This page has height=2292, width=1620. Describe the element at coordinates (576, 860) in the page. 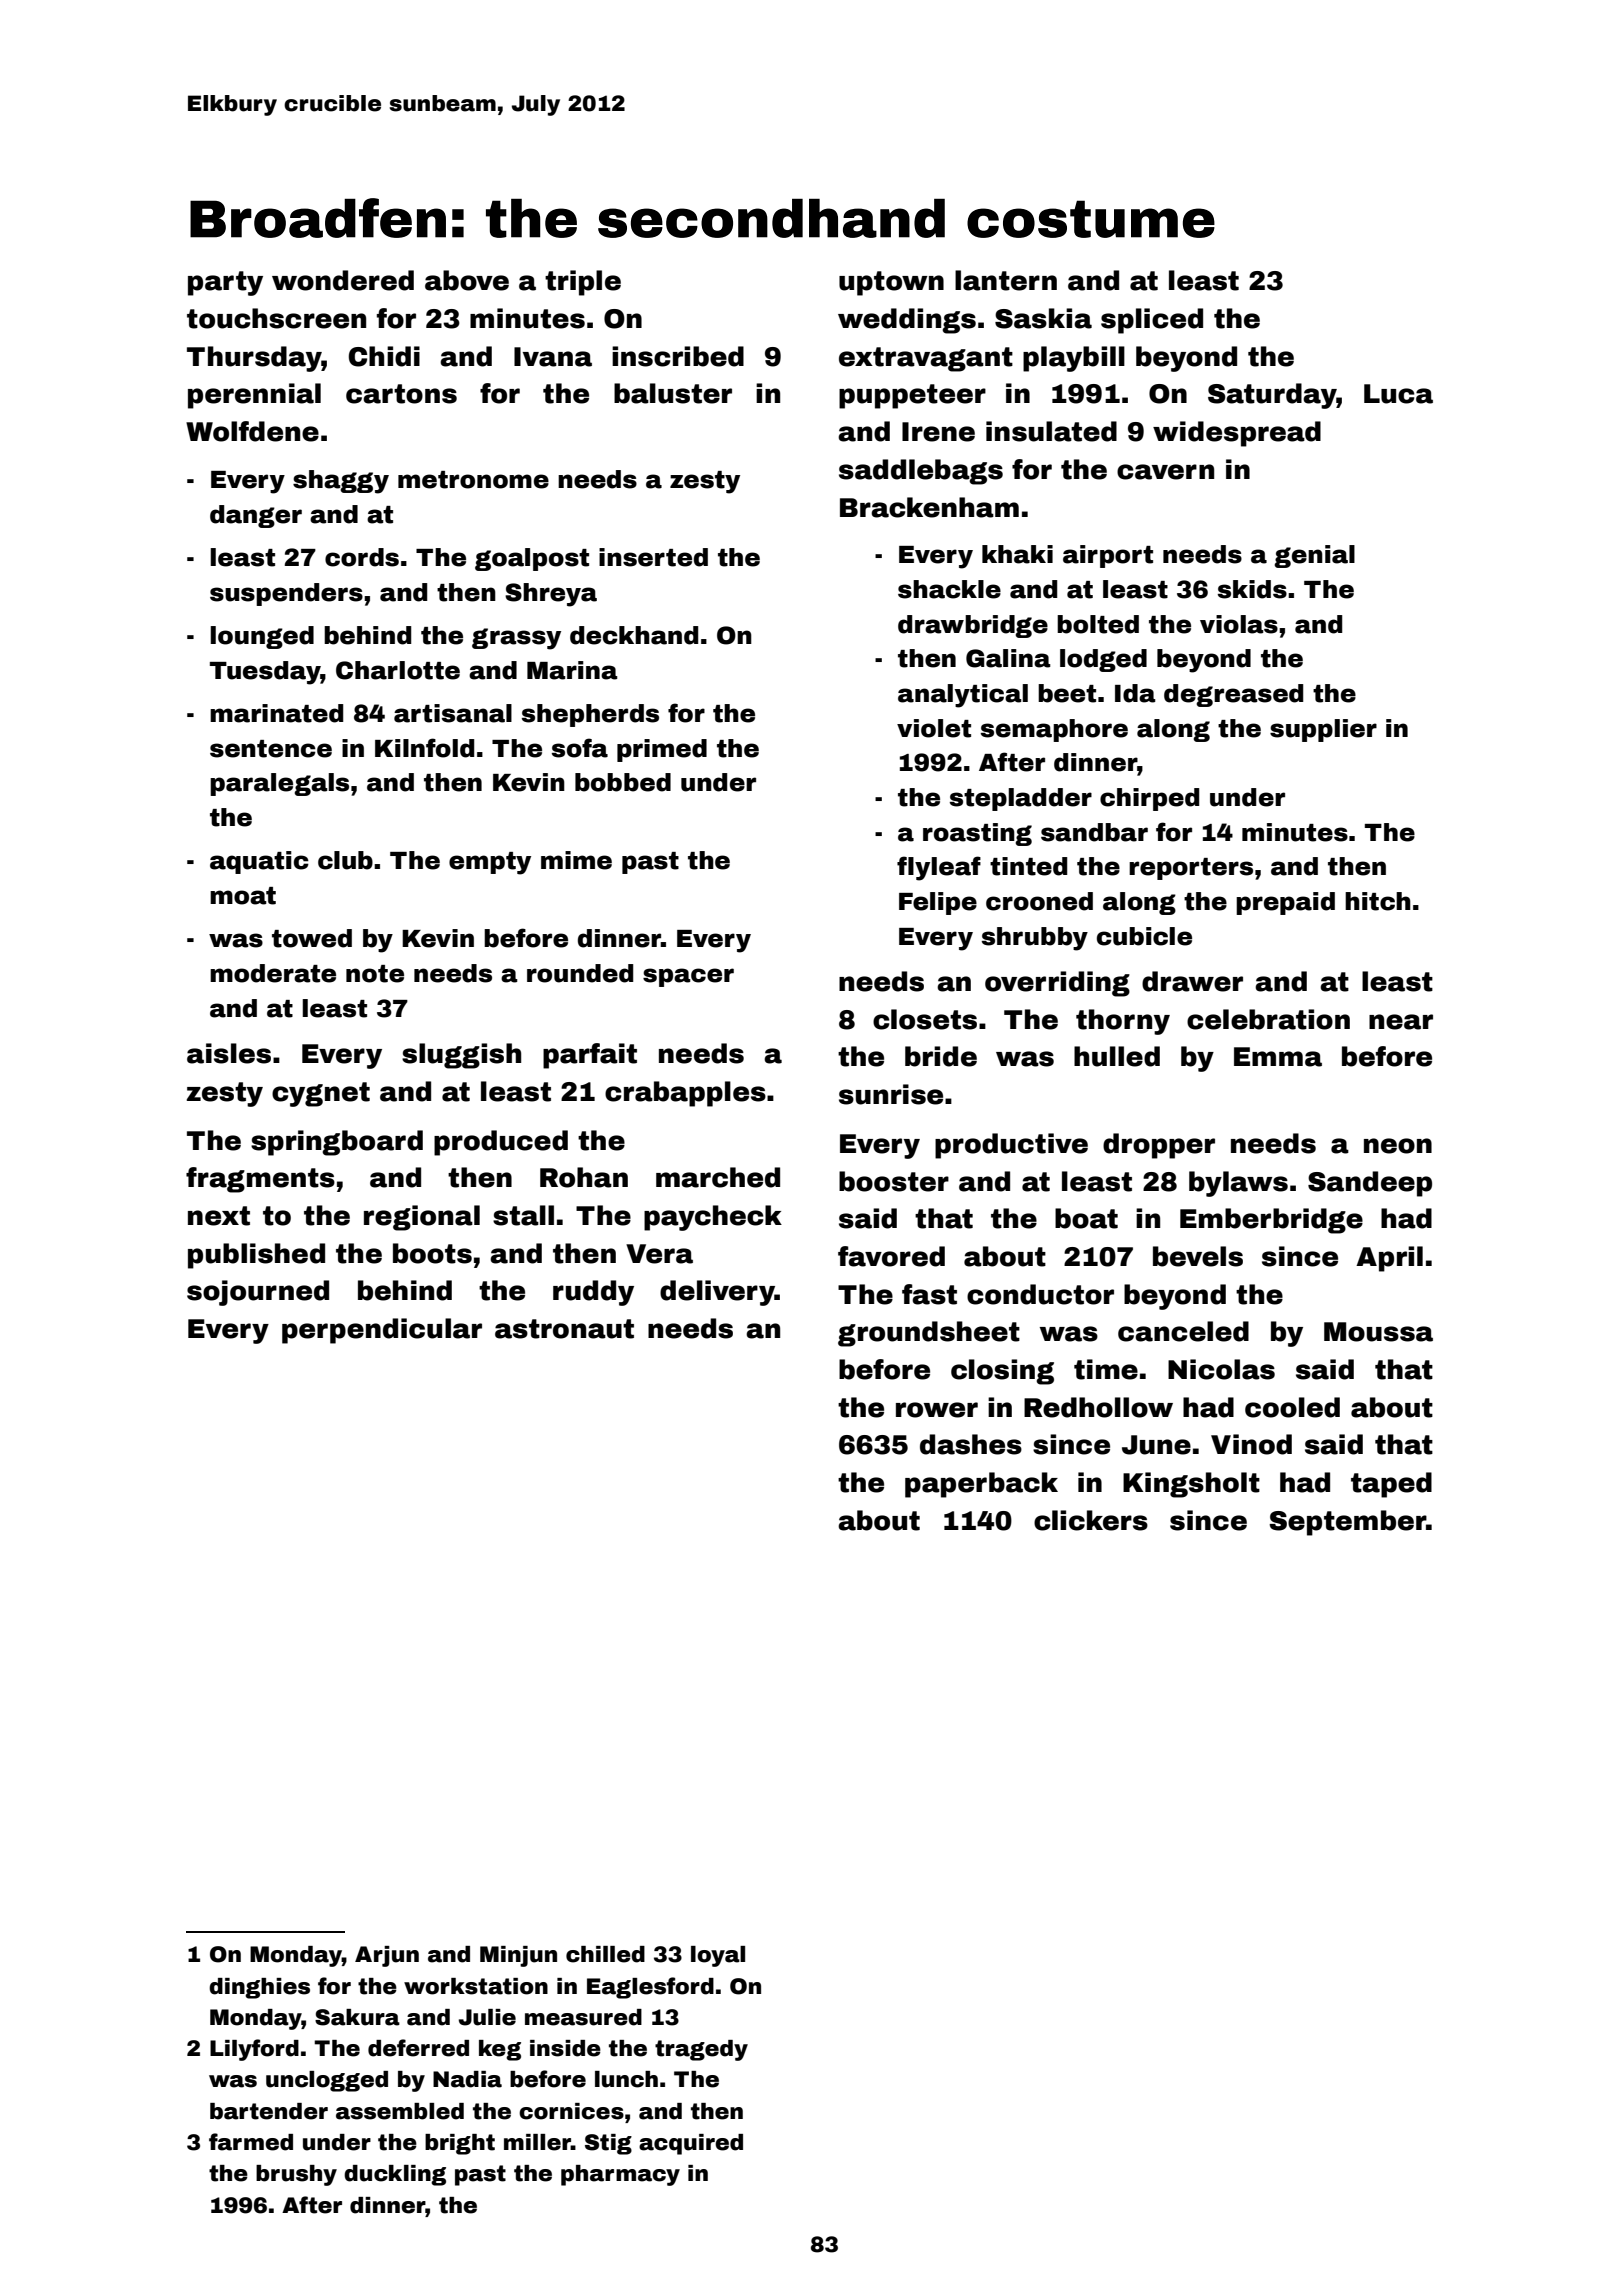

I see `mime` at that location.
